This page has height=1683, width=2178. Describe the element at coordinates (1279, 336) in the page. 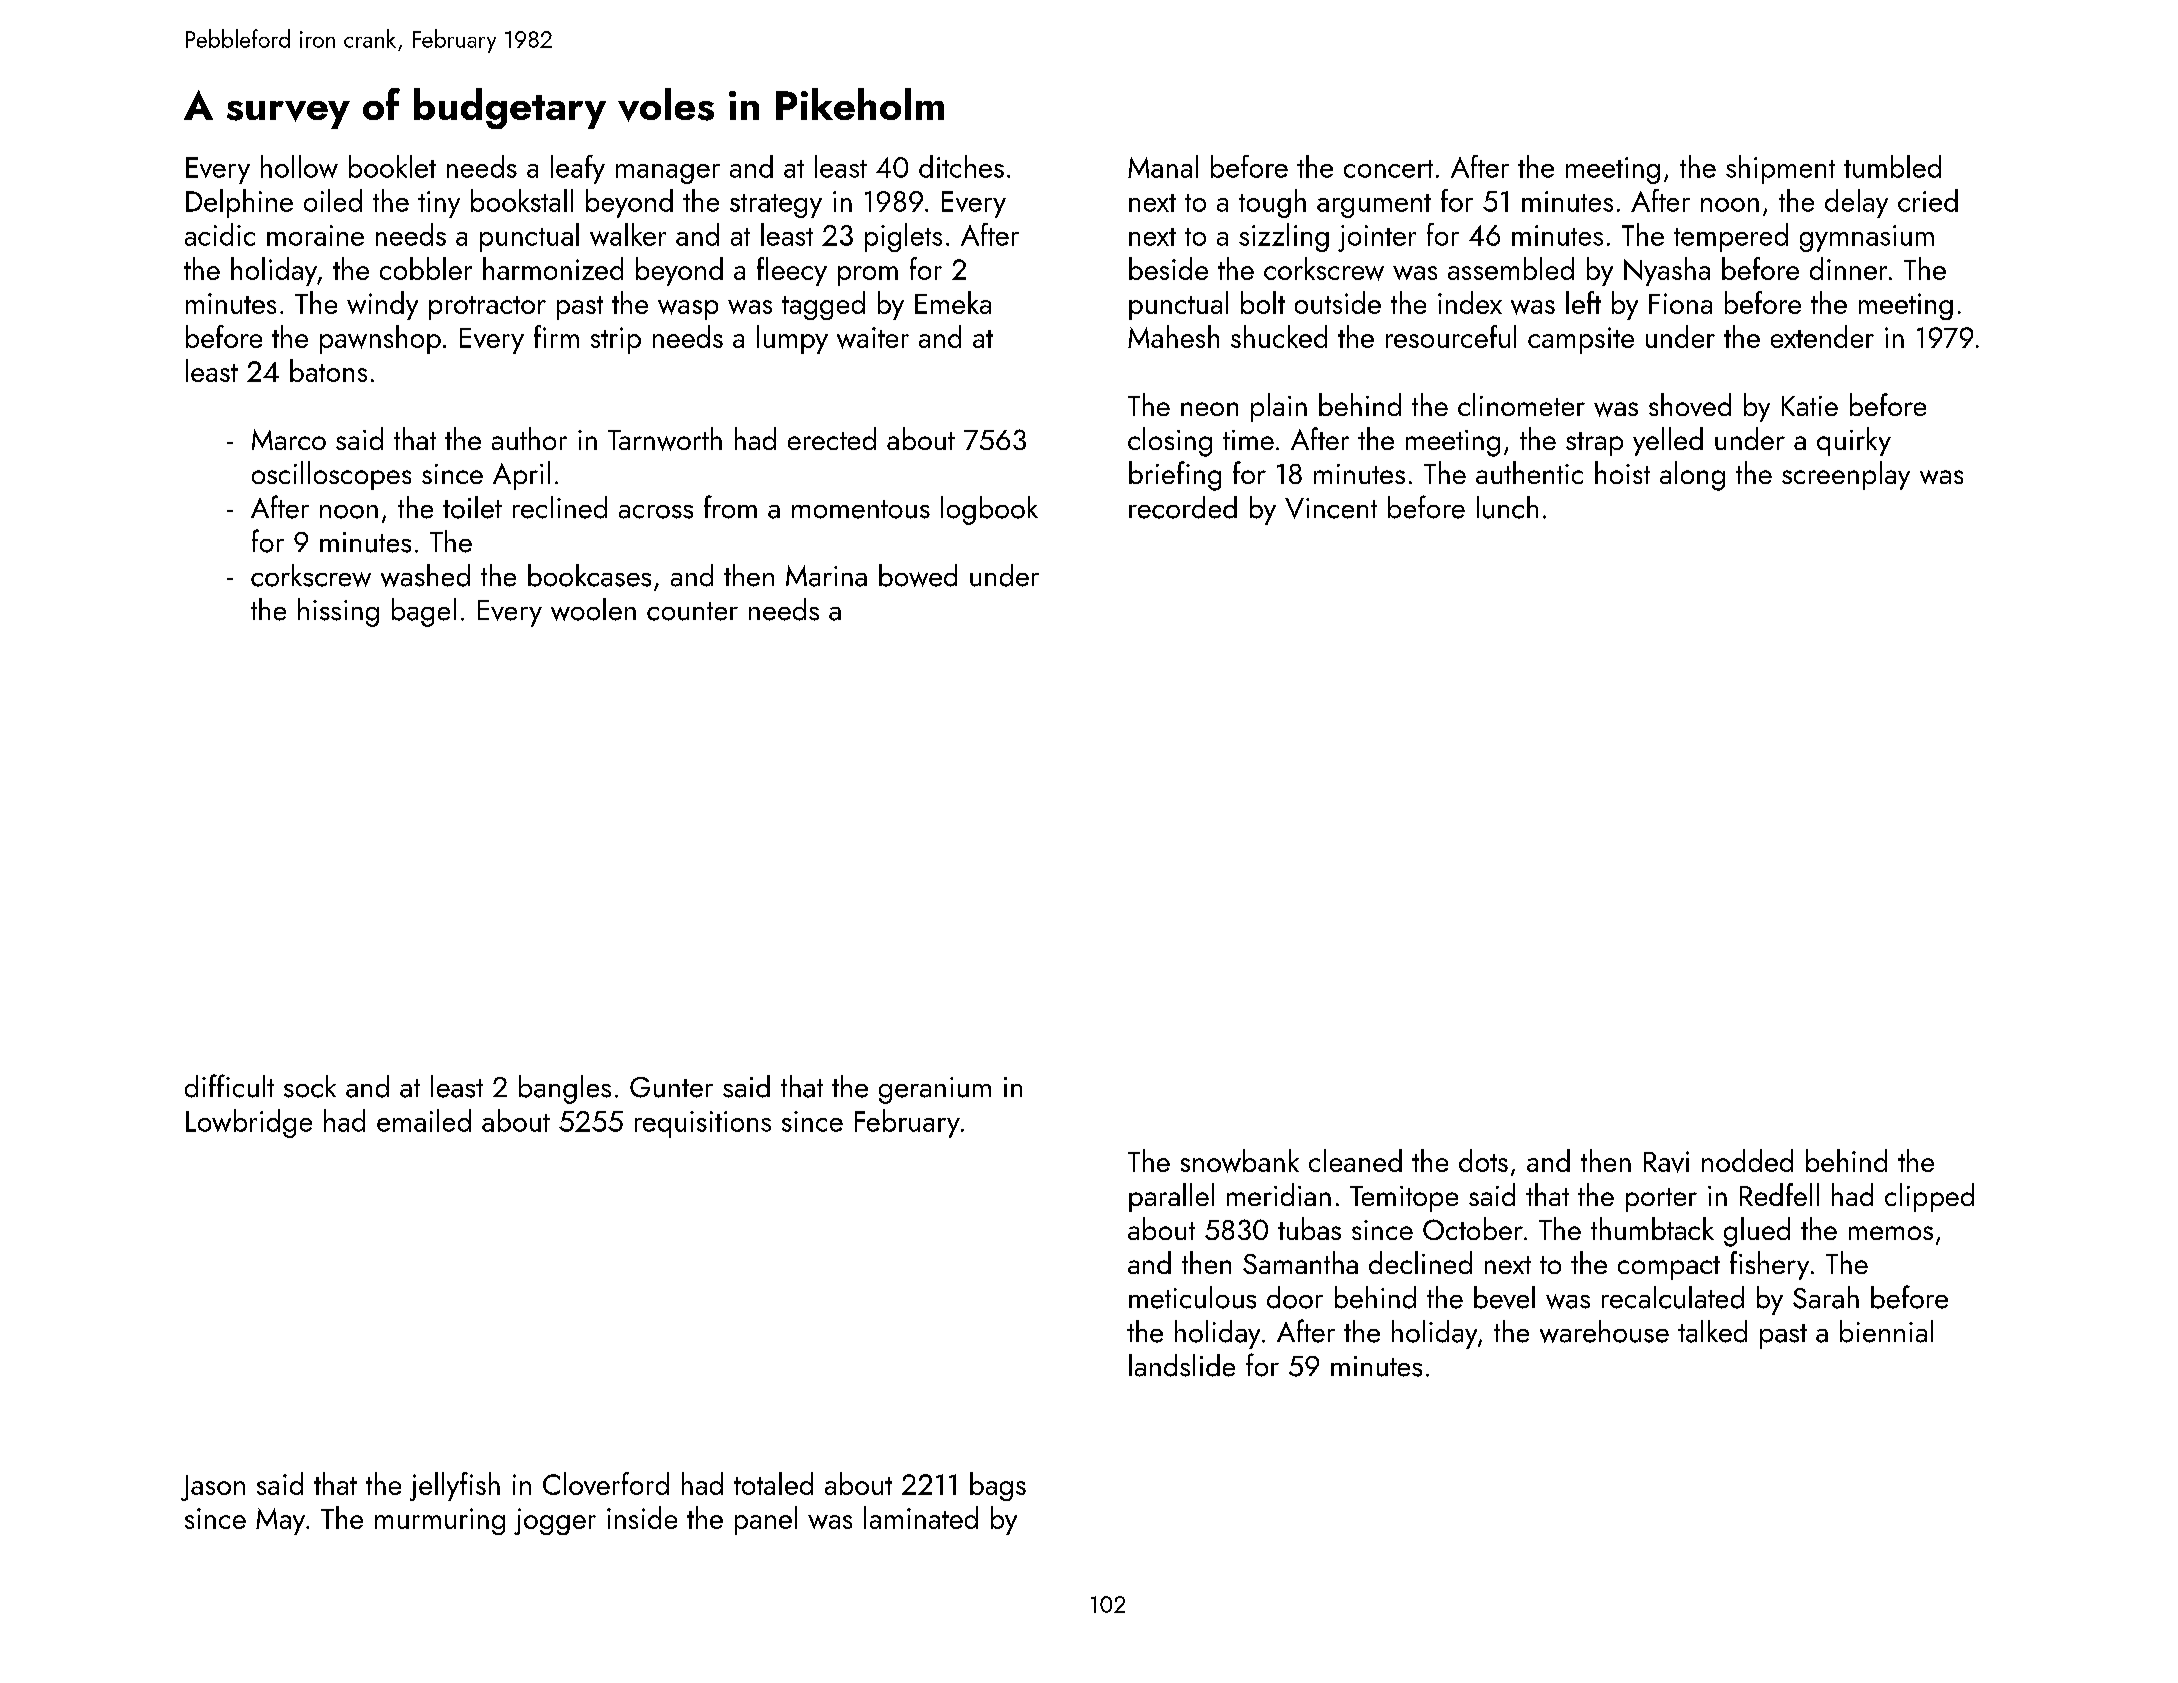

I see `shucked` at that location.
